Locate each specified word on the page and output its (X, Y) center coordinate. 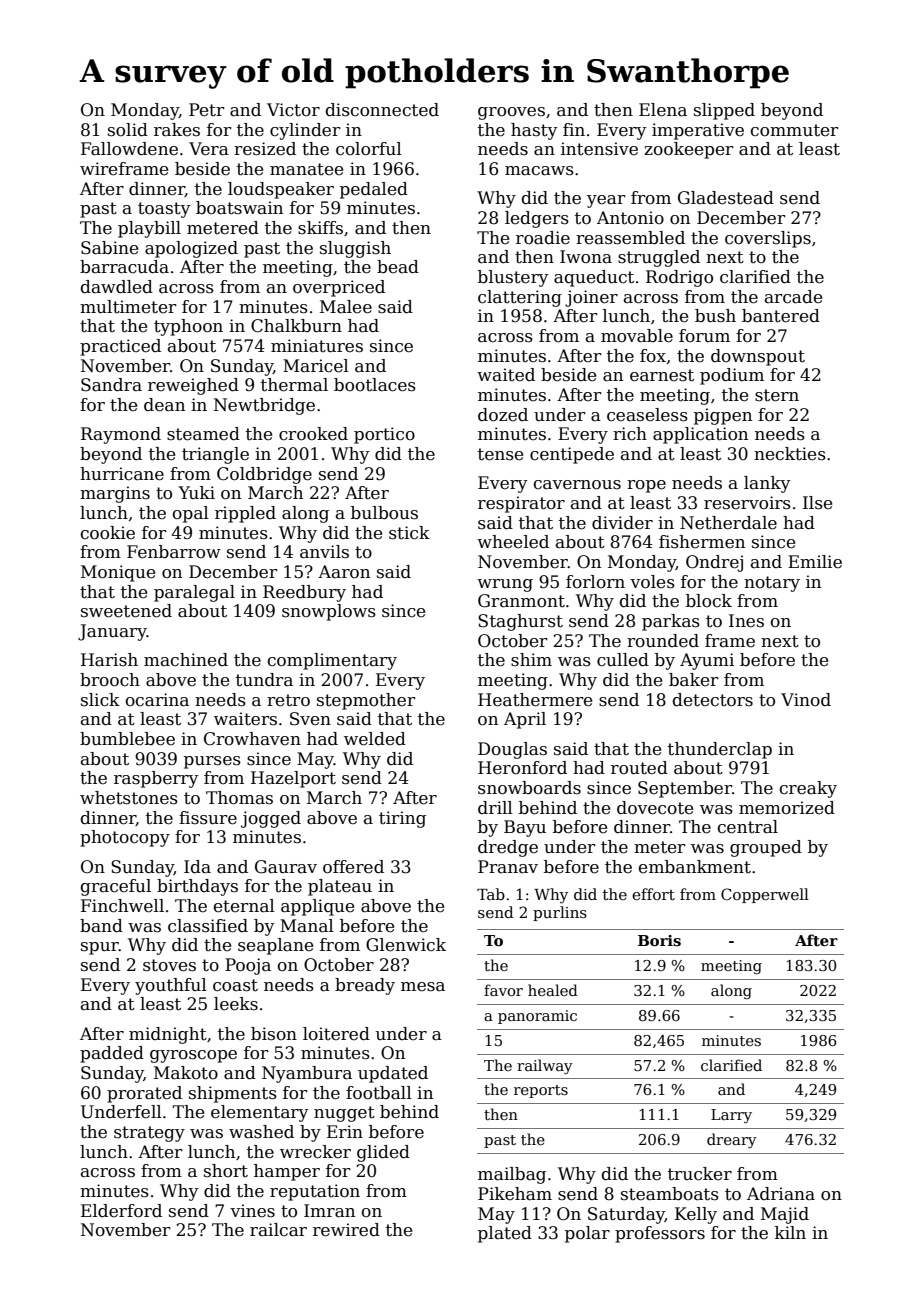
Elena (663, 110)
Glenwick (406, 945)
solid (128, 130)
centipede (572, 455)
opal (191, 514)
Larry (731, 1116)
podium (732, 376)
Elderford (121, 1211)
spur (100, 948)
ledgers (537, 219)
